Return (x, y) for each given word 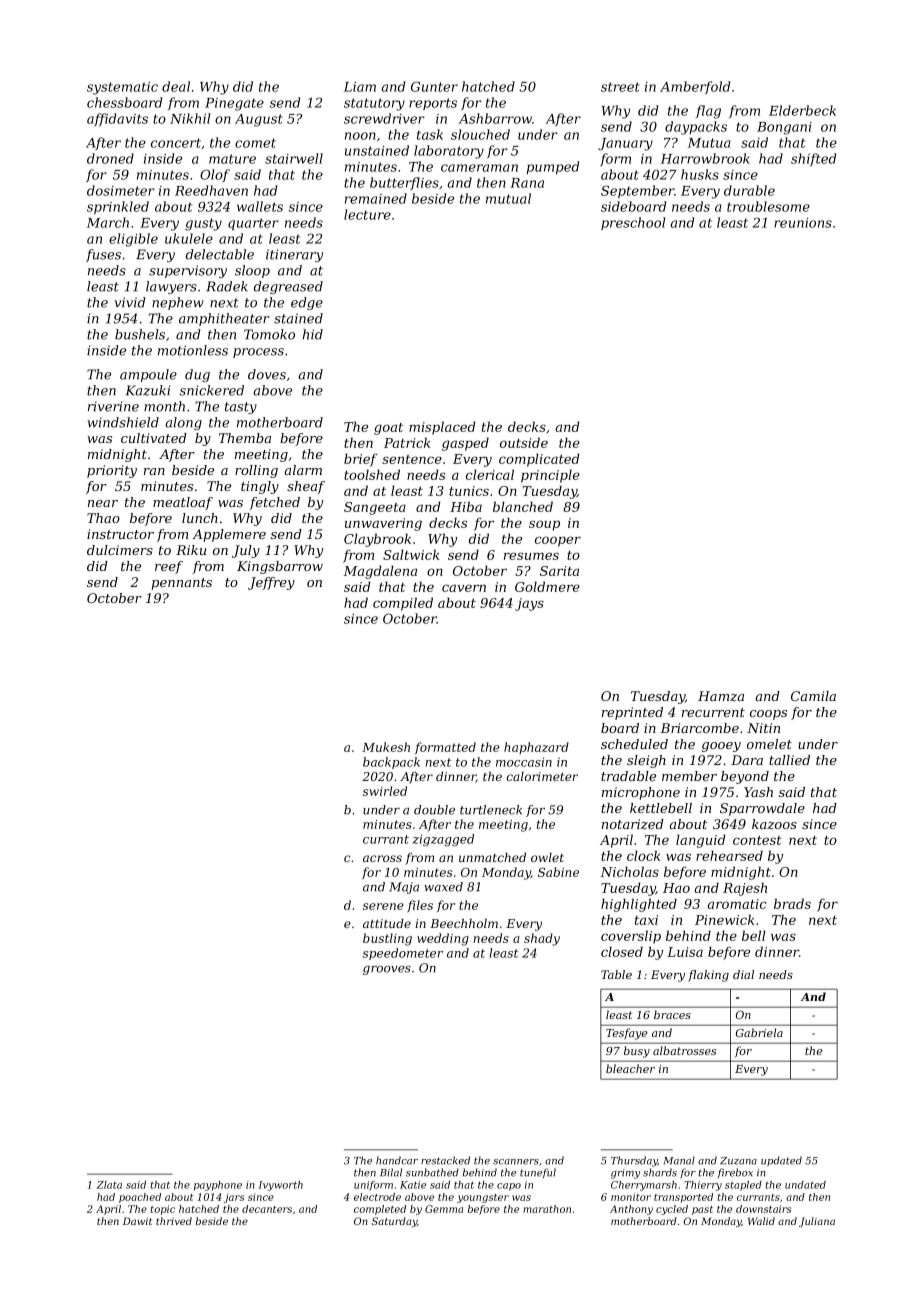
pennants (181, 584)
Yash (758, 792)
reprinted (632, 713)
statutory (374, 104)
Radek (227, 286)
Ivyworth (280, 1186)
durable (749, 190)
